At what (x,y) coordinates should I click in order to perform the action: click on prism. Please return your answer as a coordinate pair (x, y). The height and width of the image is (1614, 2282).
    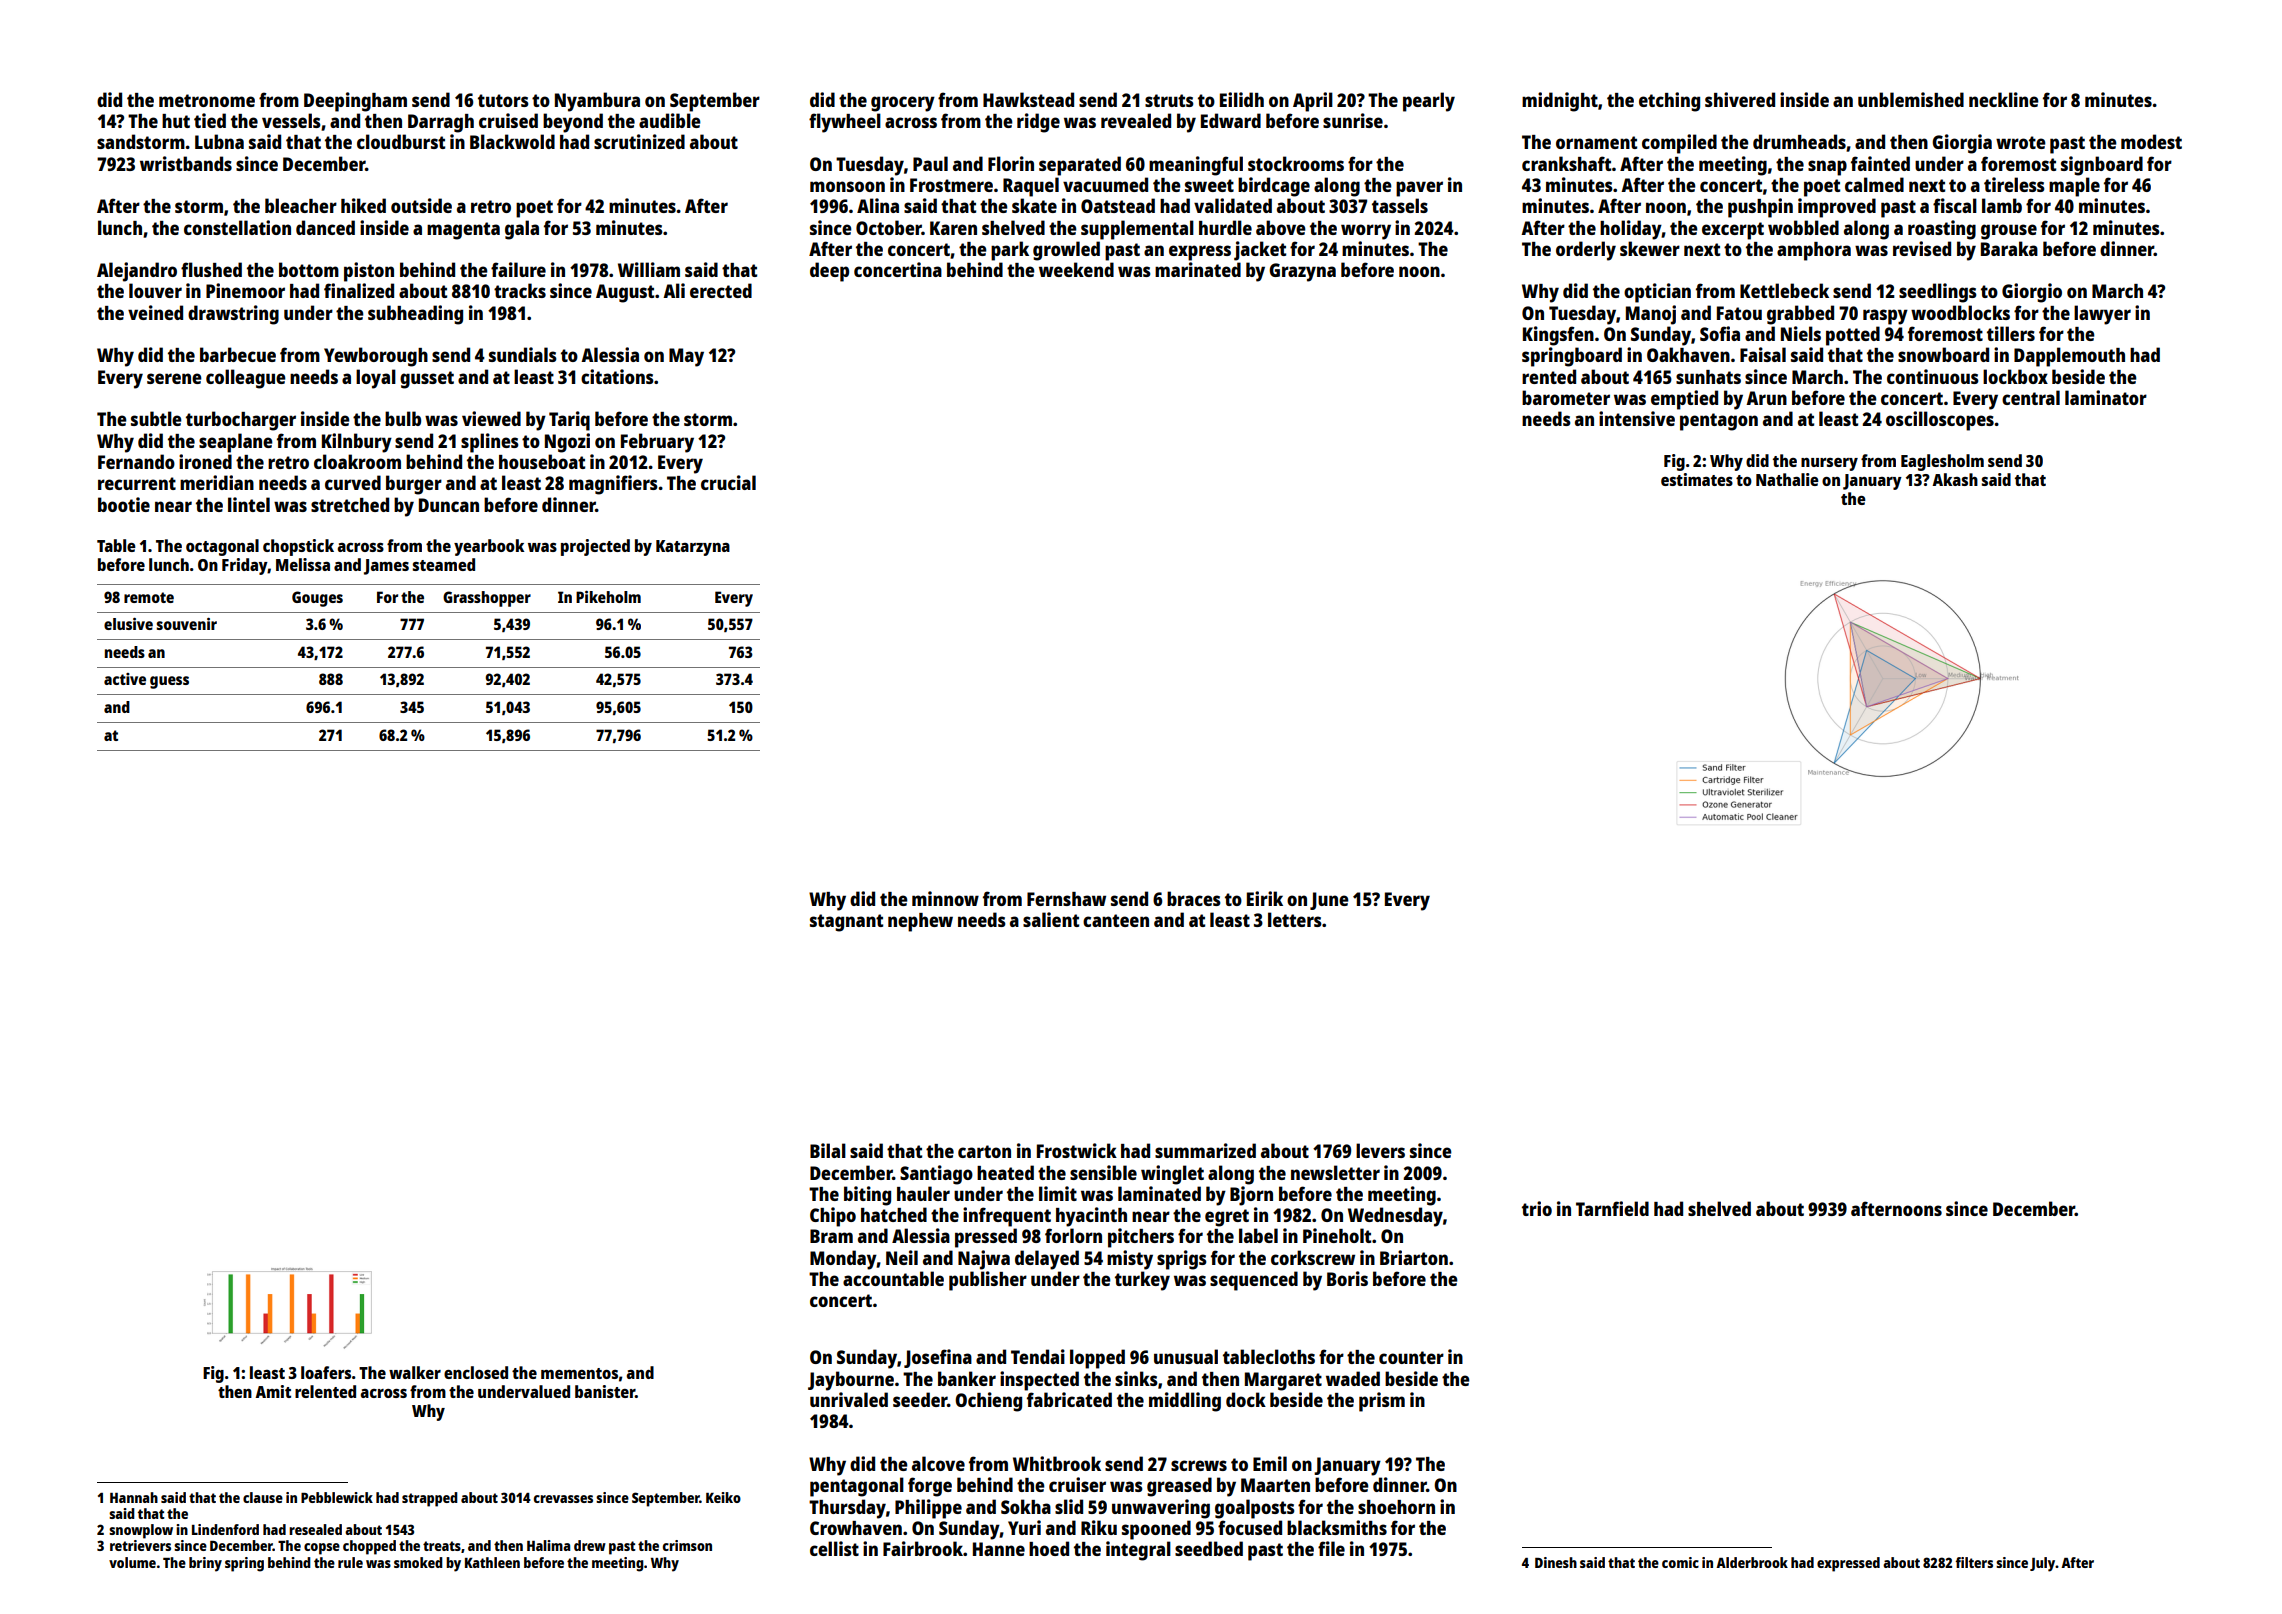
    Looking at the image, I should click on (1382, 1402).
